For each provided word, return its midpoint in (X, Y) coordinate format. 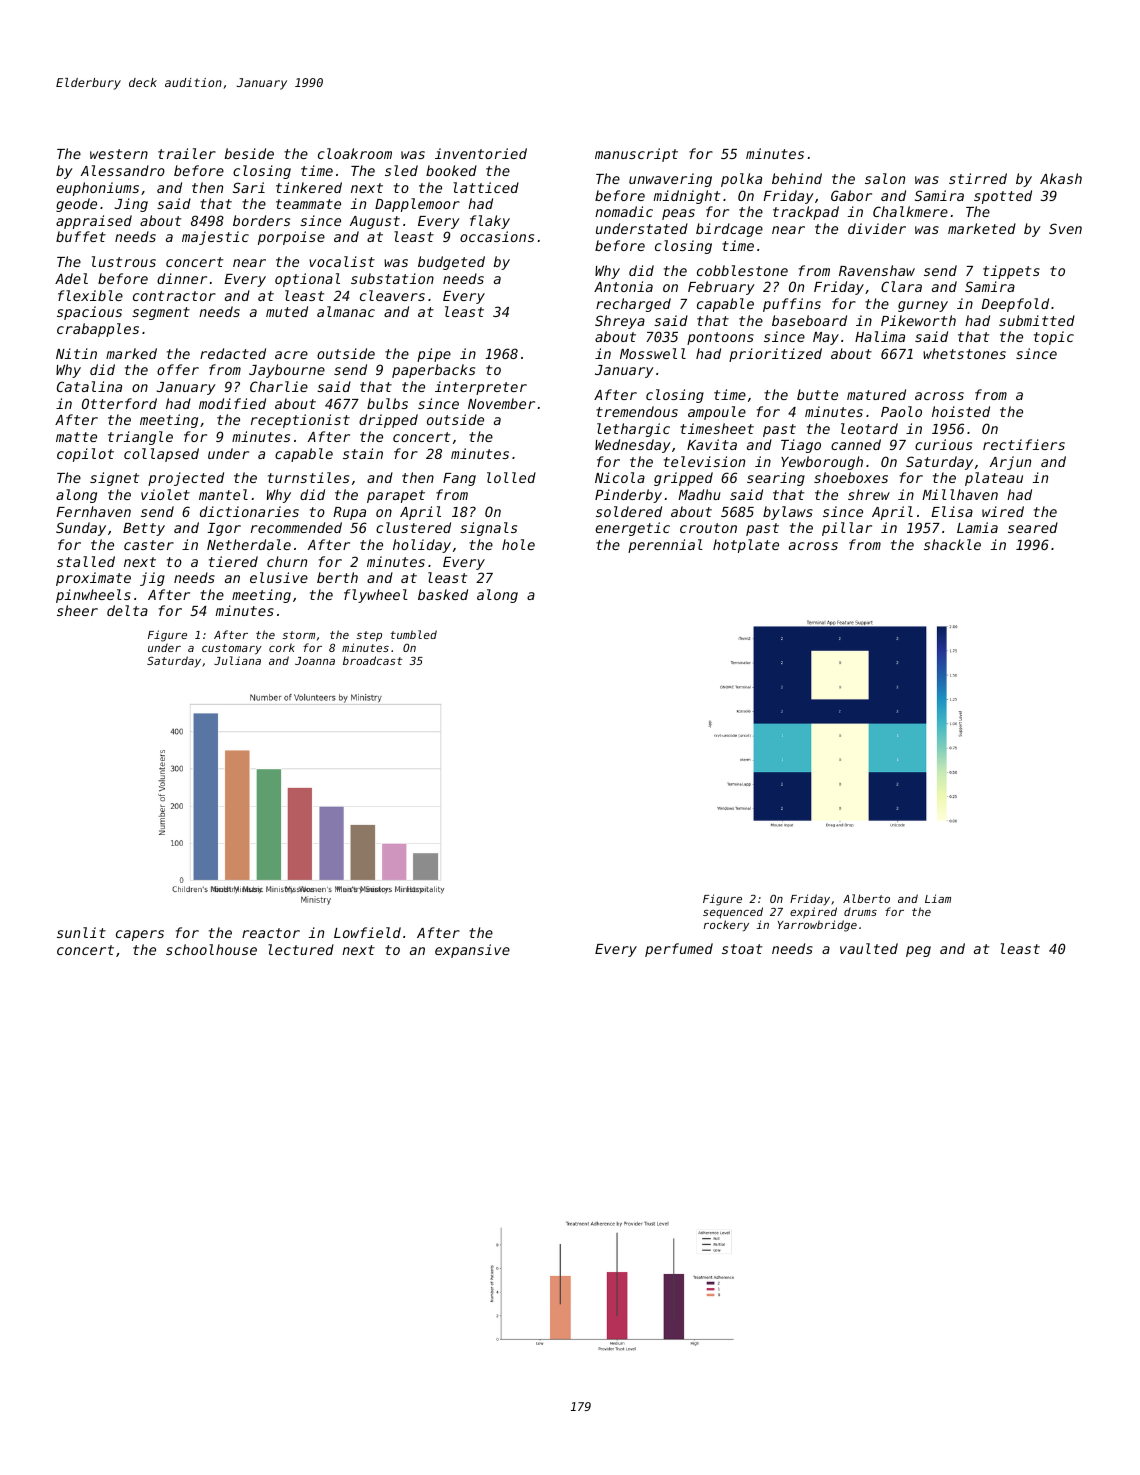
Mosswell (653, 353)
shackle (952, 544)
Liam (938, 898)
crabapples (98, 330)
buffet (81, 236)
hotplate (746, 546)
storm (299, 635)
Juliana (237, 660)
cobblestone (742, 270)
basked (443, 594)
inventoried (481, 153)
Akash (1061, 178)
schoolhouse (211, 949)
